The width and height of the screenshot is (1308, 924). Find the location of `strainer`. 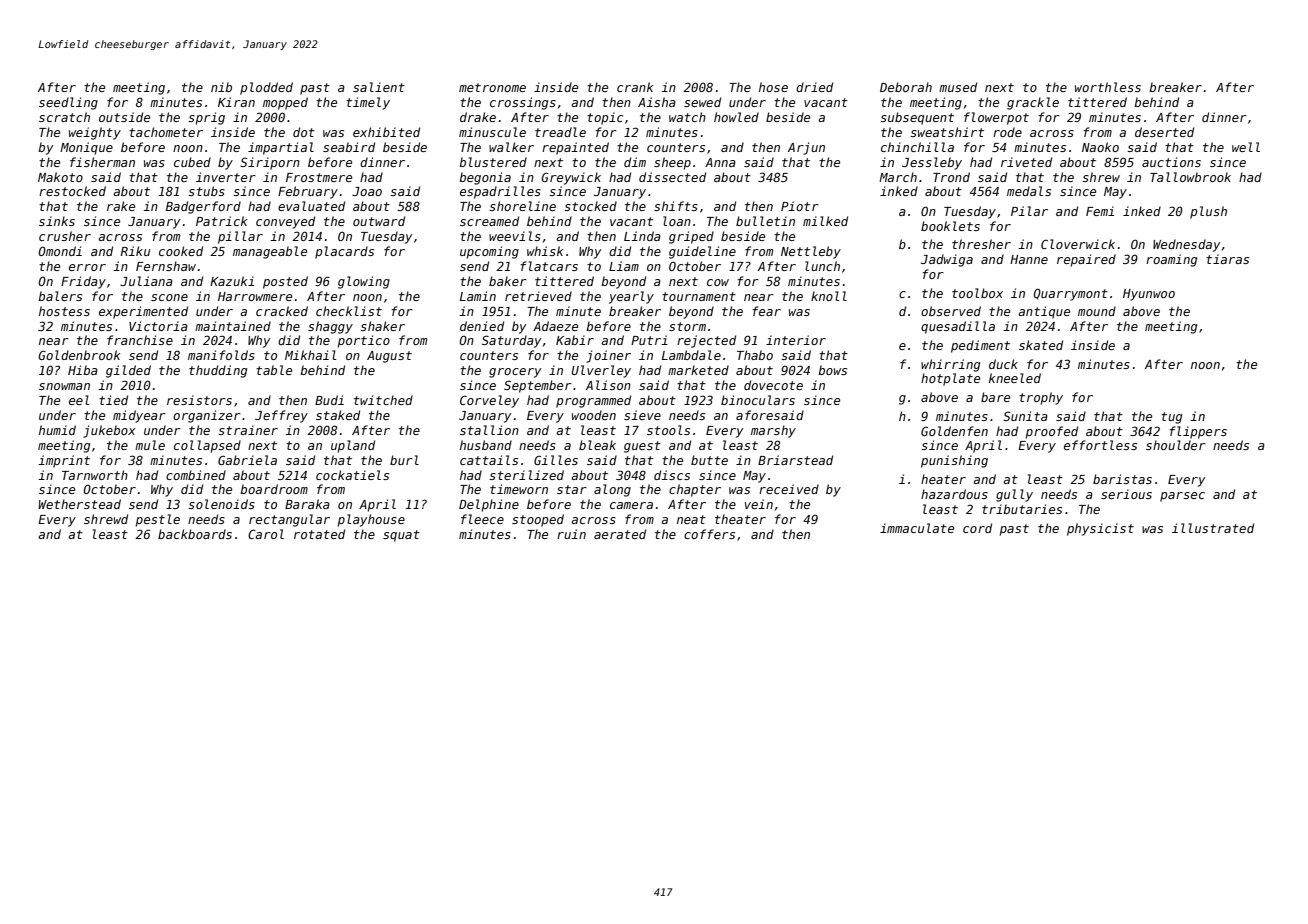

strainer is located at coordinates (248, 430).
